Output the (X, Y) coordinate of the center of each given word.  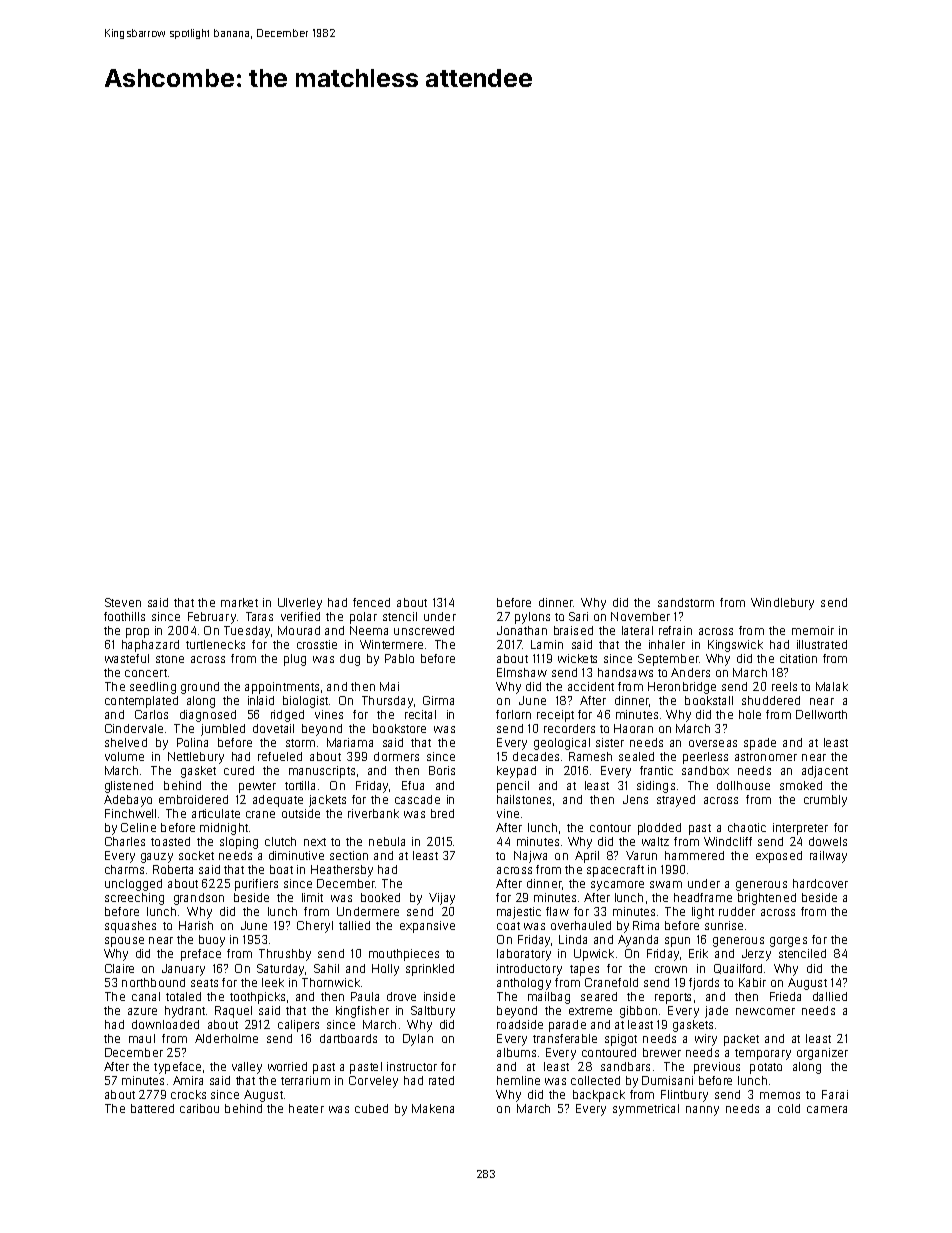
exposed (779, 857)
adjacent (825, 772)
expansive (427, 927)
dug (350, 660)
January (183, 970)
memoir (813, 630)
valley (247, 1068)
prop (137, 633)
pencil (513, 787)
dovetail (273, 728)
